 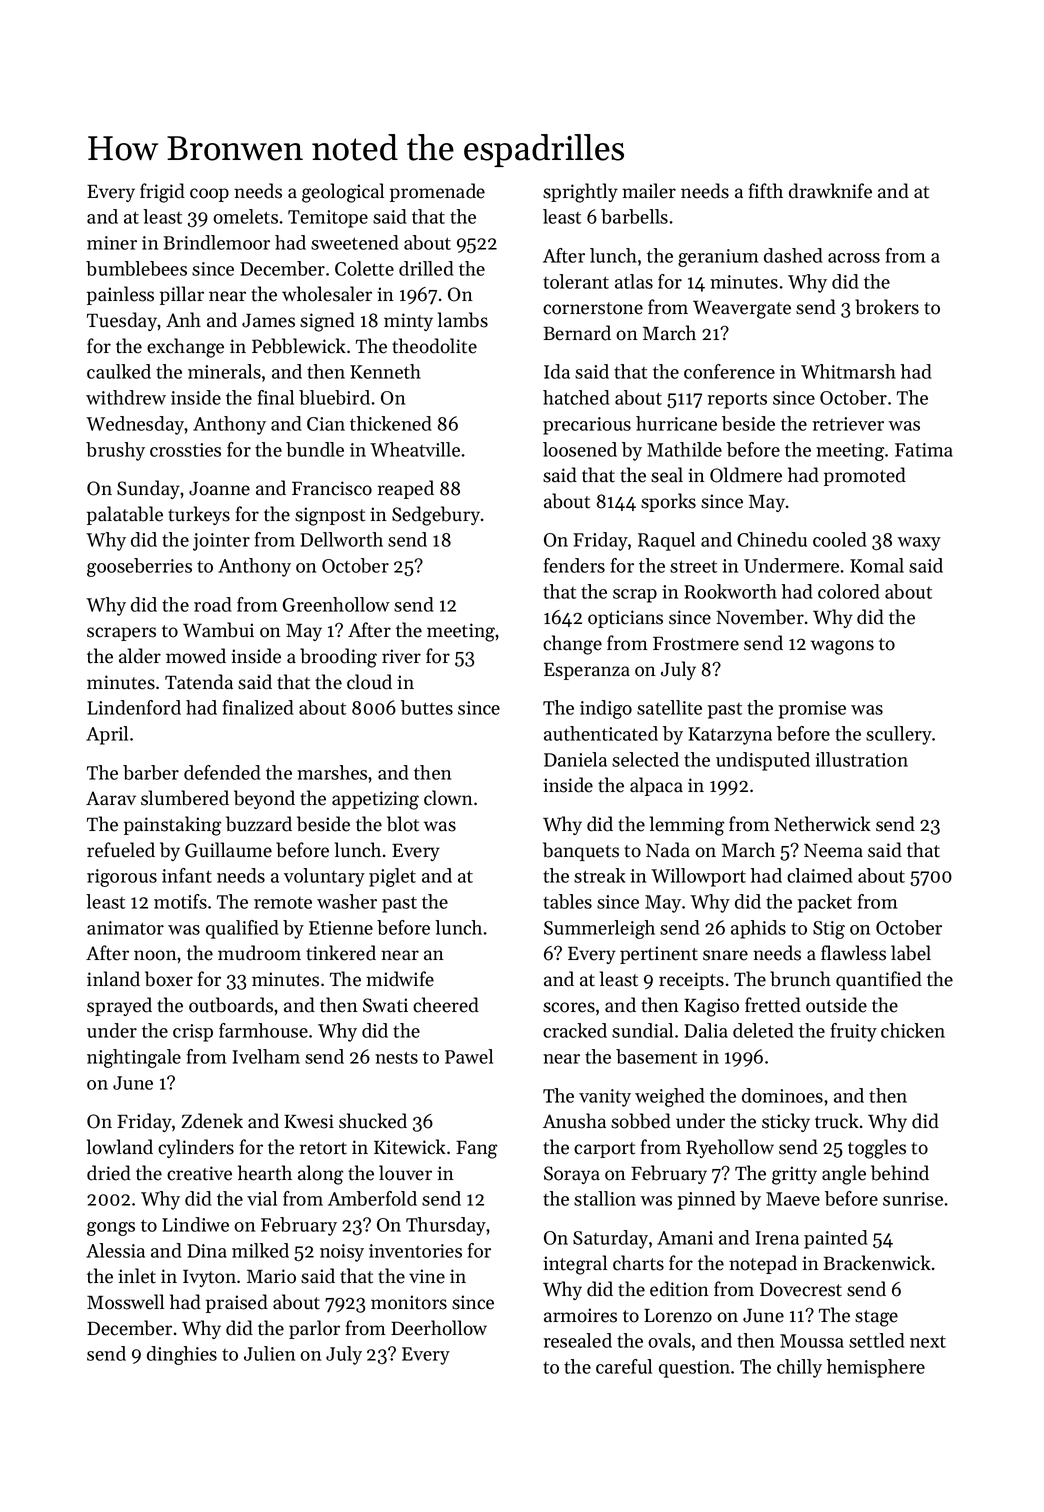 I want to click on scullery, so click(x=899, y=735).
